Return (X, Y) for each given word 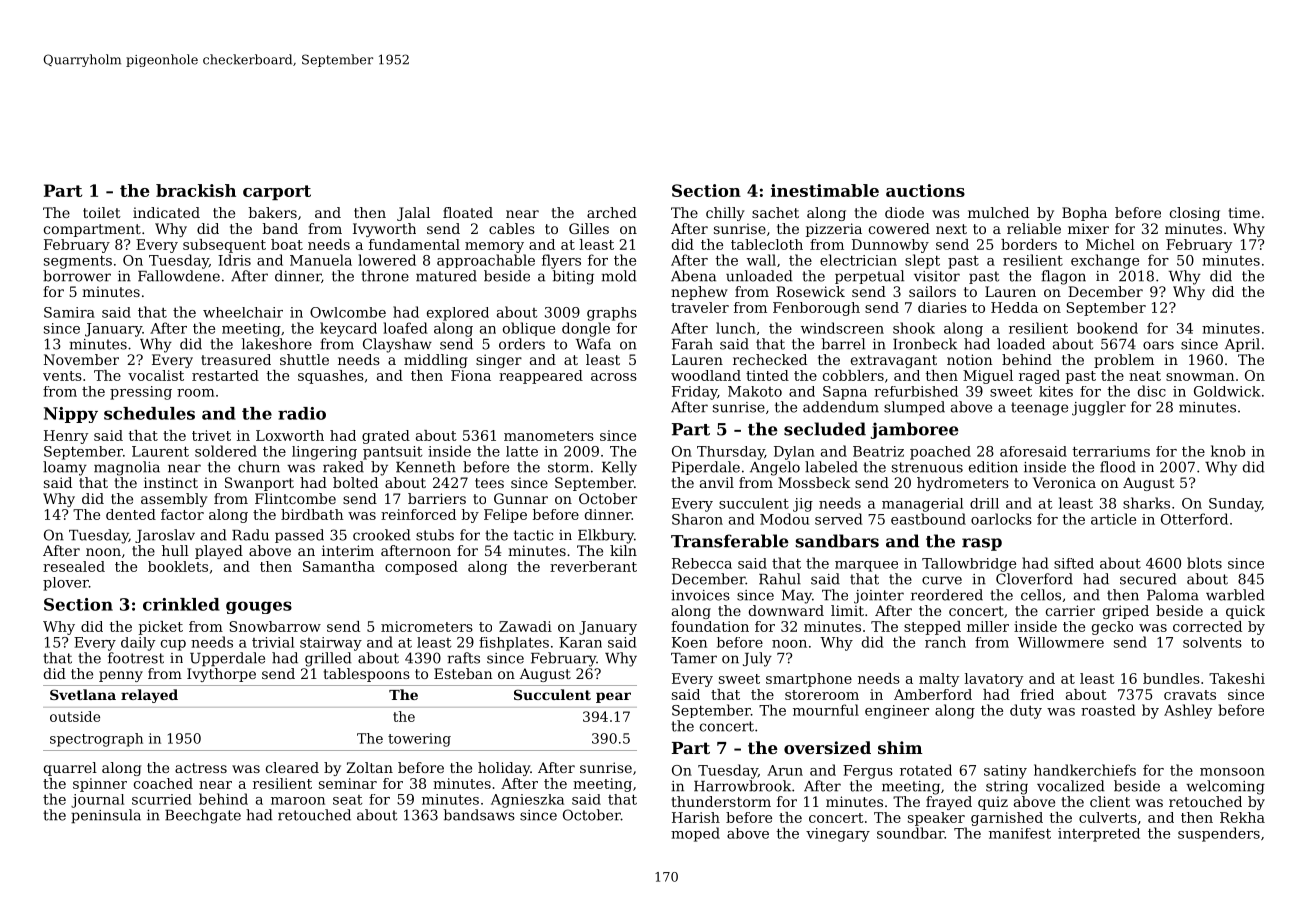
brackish (196, 190)
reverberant (593, 566)
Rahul (780, 579)
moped (695, 834)
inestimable (825, 190)
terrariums (1111, 451)
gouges (259, 607)
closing (1195, 214)
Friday (695, 393)
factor (182, 514)
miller (988, 626)
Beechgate (203, 816)
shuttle (304, 359)
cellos (1041, 595)
